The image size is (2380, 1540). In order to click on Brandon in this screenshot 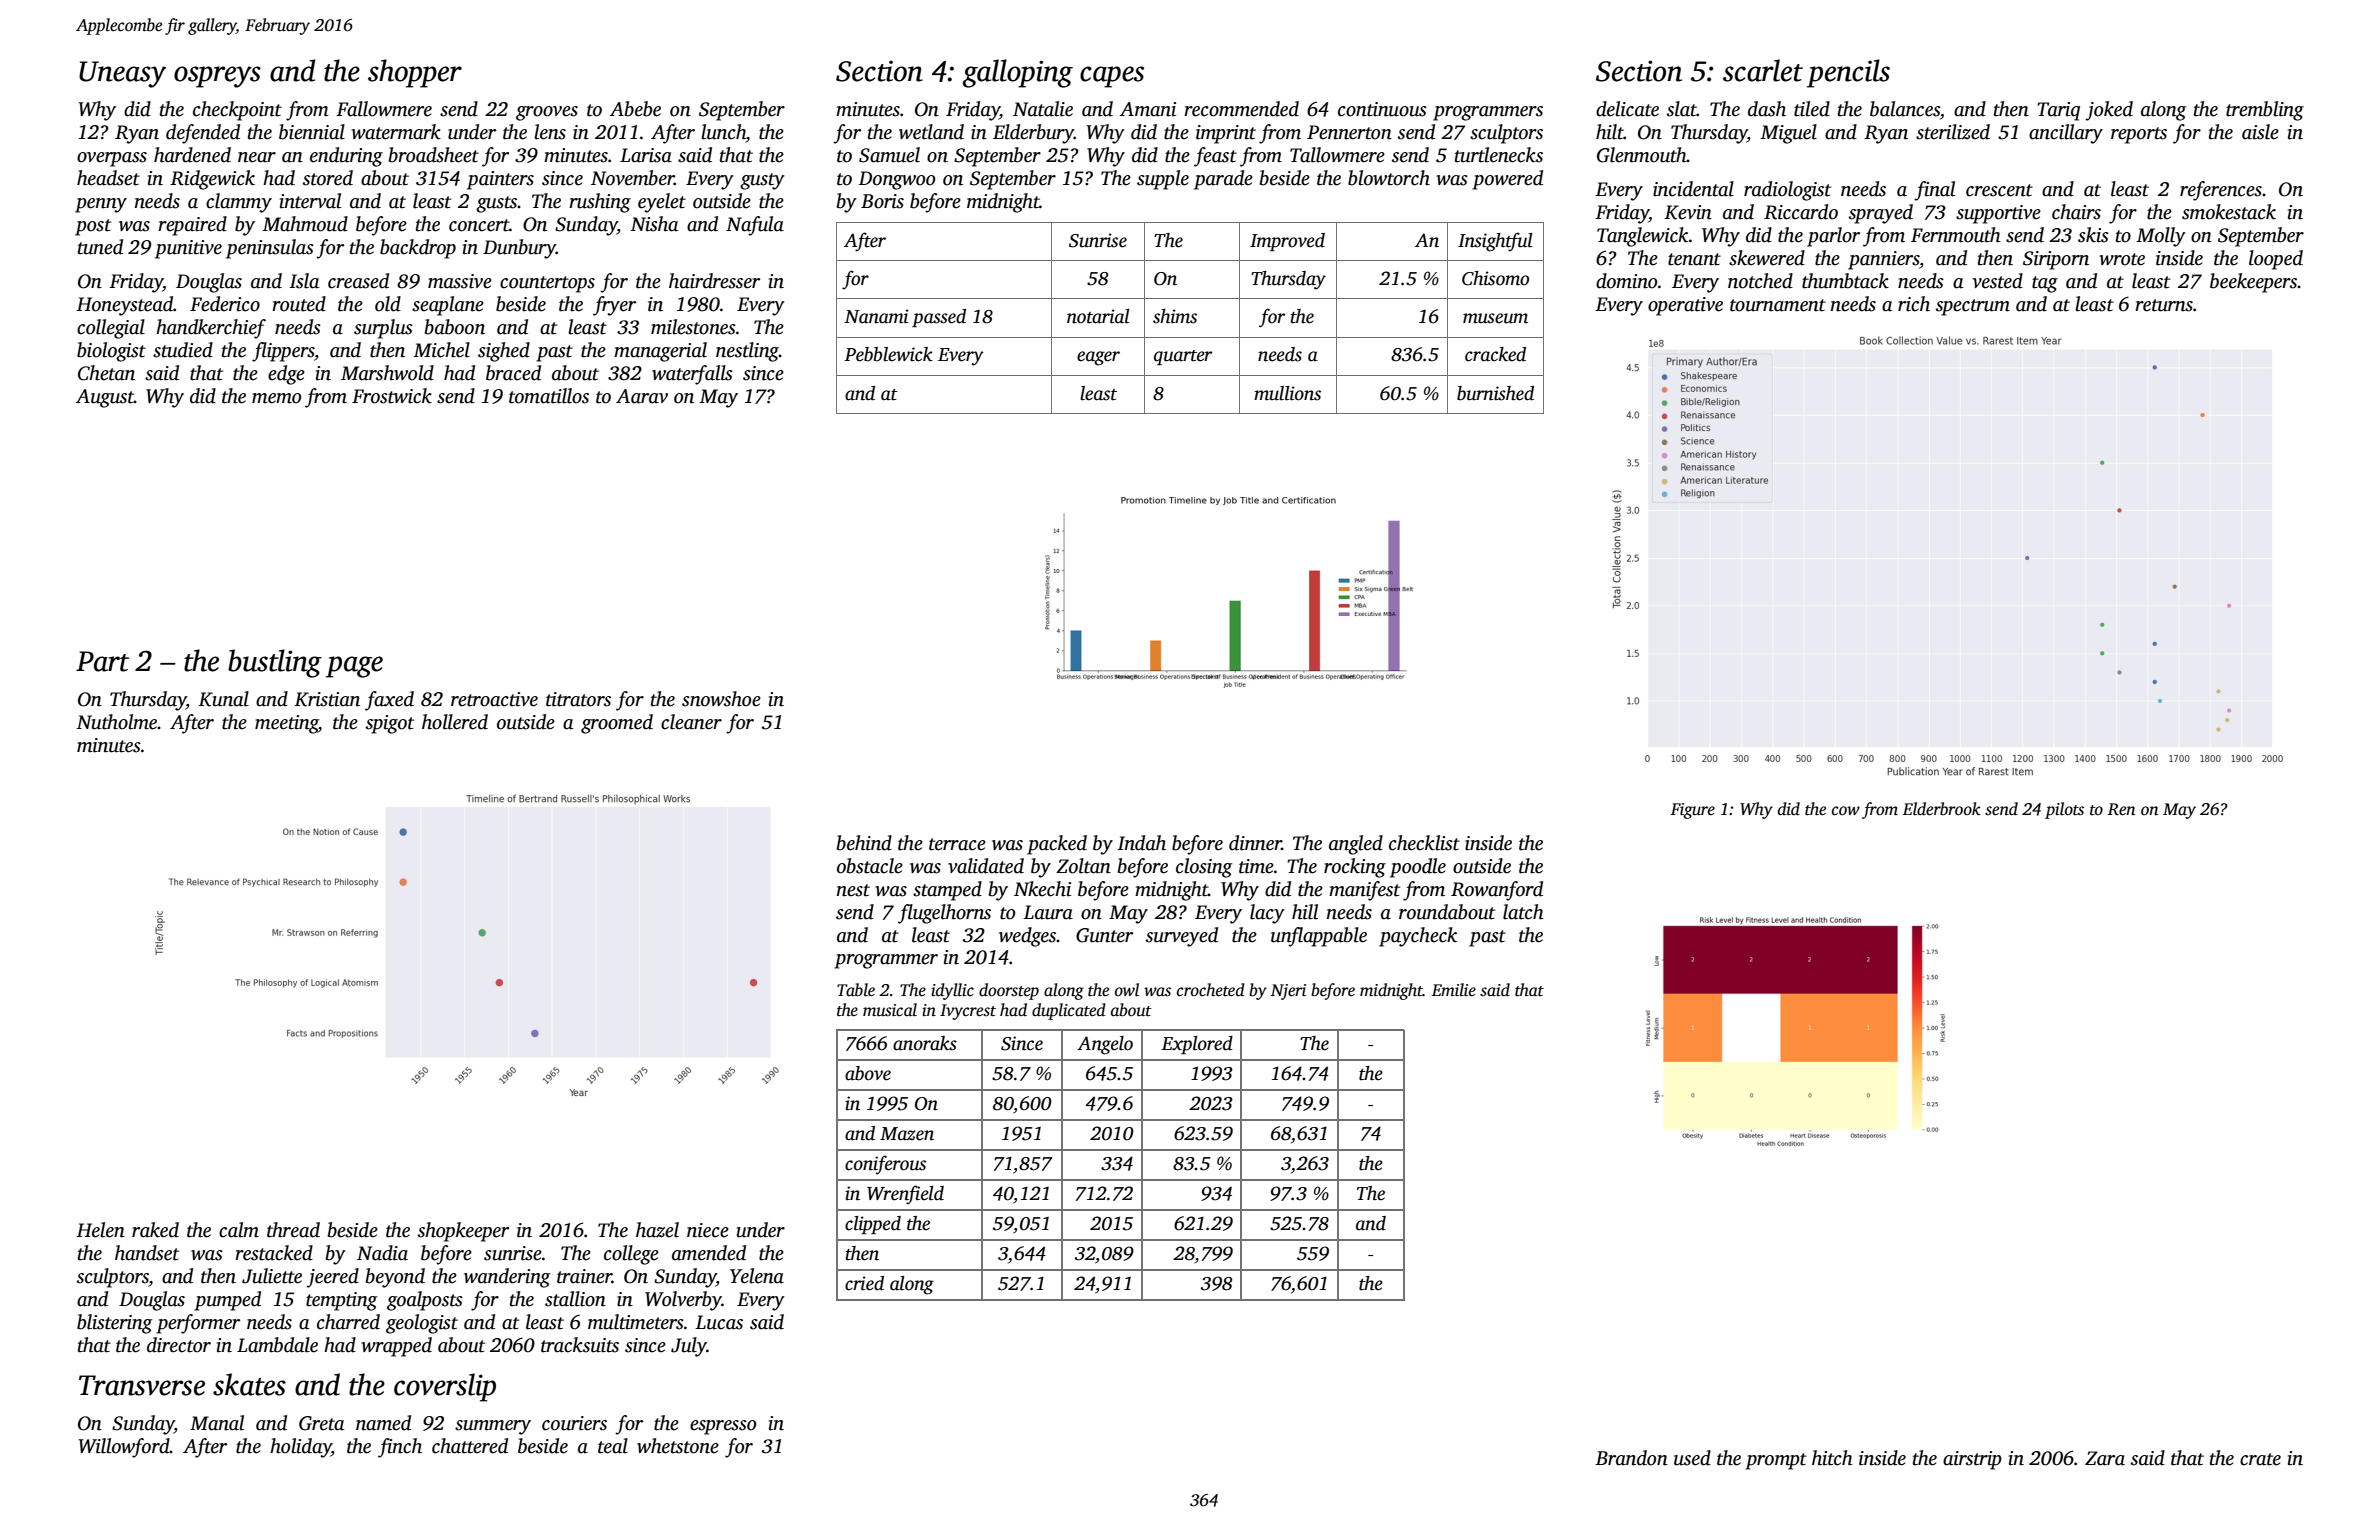, I will do `click(1631, 1458)`.
